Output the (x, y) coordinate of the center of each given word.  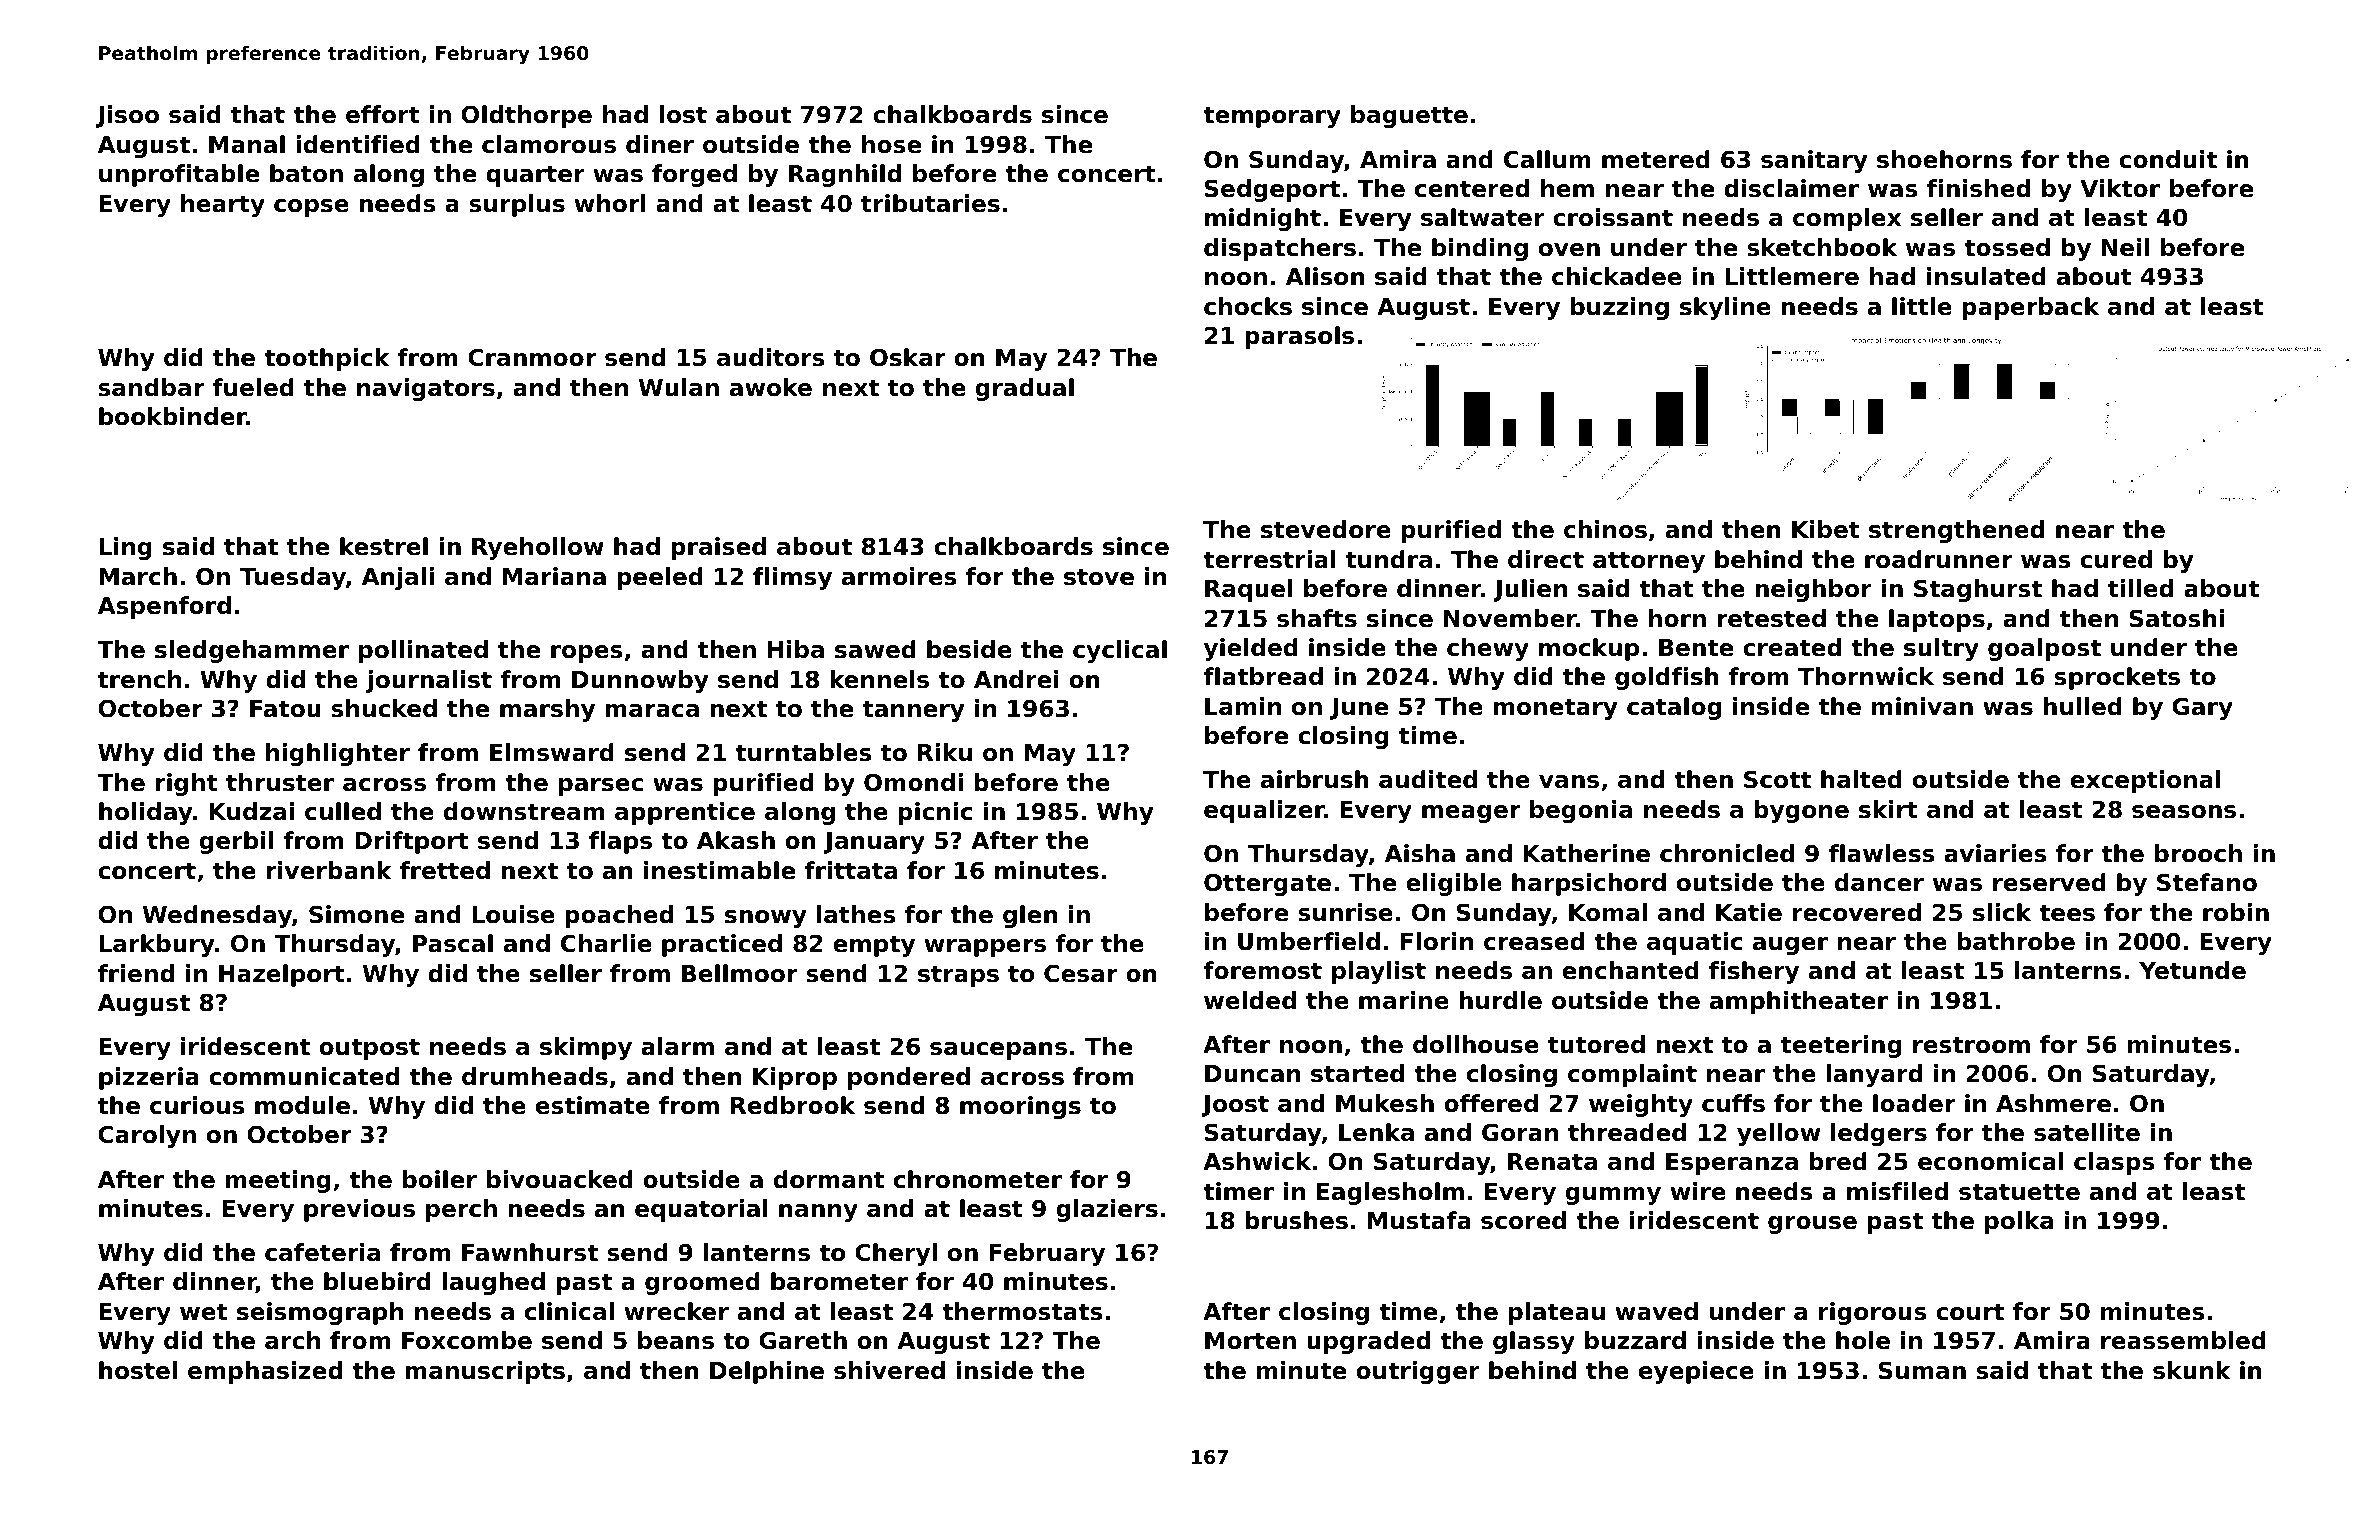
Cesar (1080, 973)
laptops (1937, 620)
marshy (547, 710)
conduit (2168, 159)
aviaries (1995, 853)
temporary (1272, 117)
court (1970, 1312)
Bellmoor (739, 973)
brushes (1296, 1220)
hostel (138, 1370)
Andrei (1016, 679)
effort (383, 114)
